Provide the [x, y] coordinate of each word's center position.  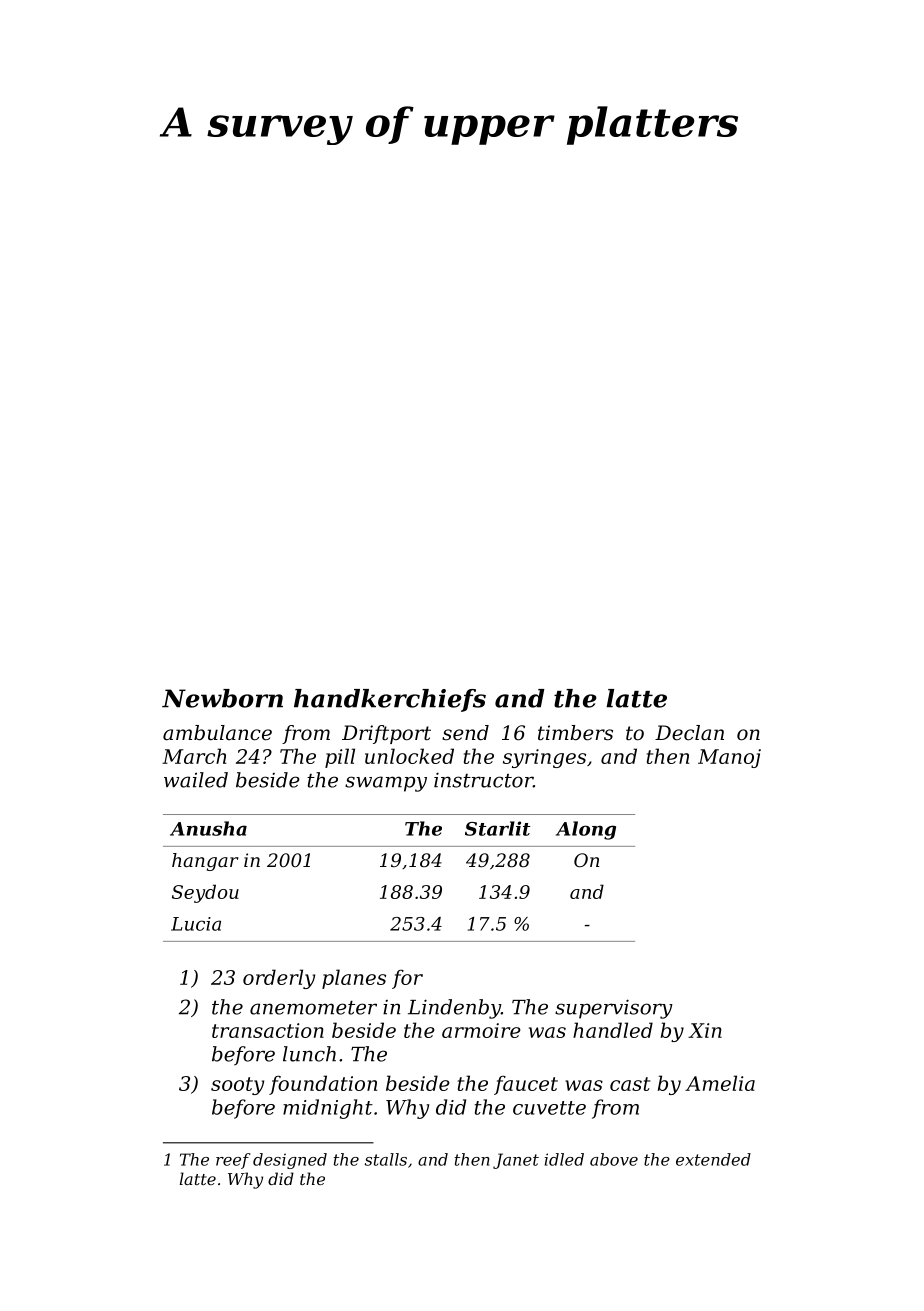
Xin [705, 1030]
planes [354, 979]
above [614, 1159]
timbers [575, 733]
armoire [481, 1030]
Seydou [205, 893]
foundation [323, 1085]
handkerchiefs [390, 700]
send [465, 733]
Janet [516, 1161]
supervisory [614, 1009]
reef [233, 1161]
